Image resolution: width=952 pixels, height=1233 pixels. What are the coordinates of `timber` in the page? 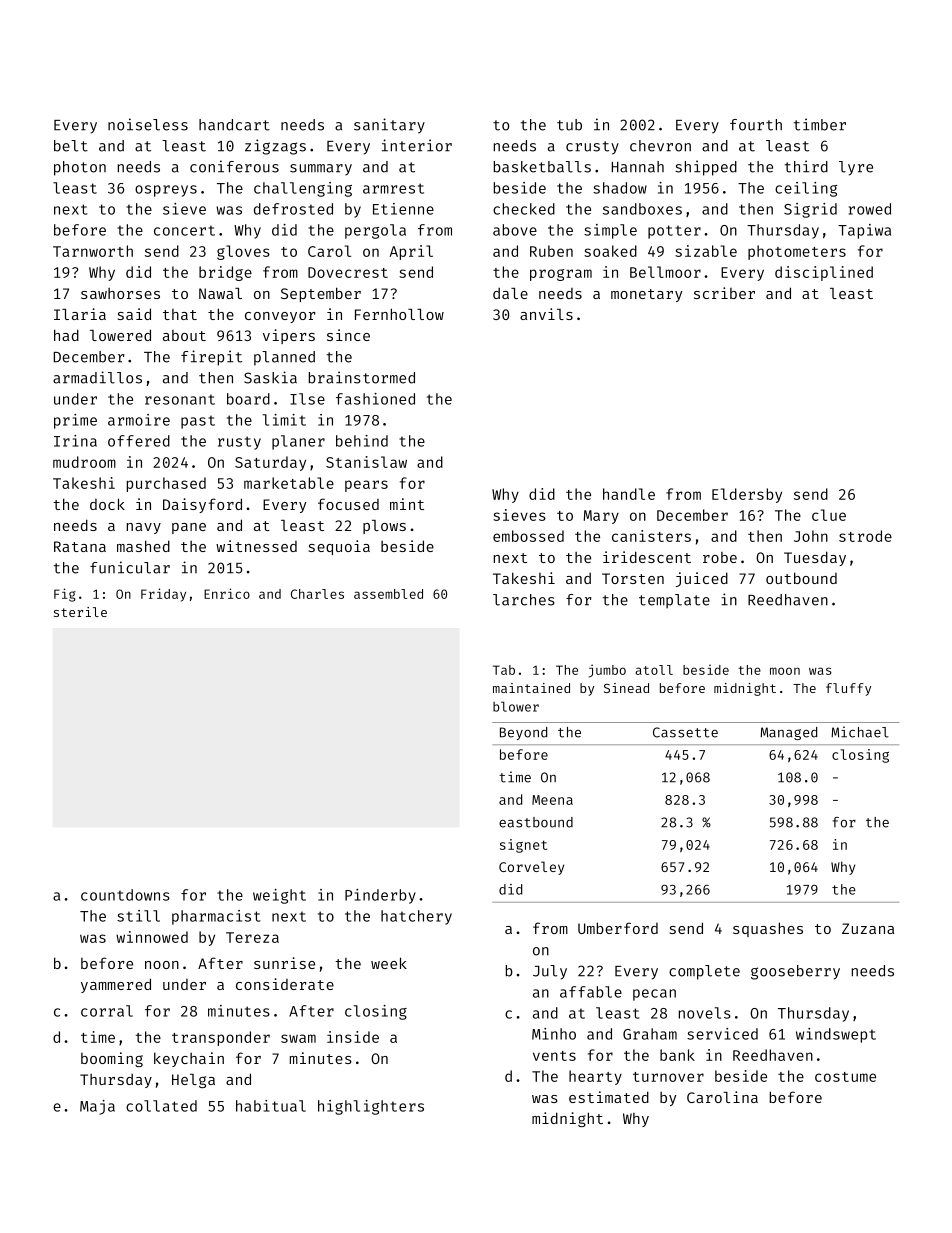 It's located at (820, 124).
